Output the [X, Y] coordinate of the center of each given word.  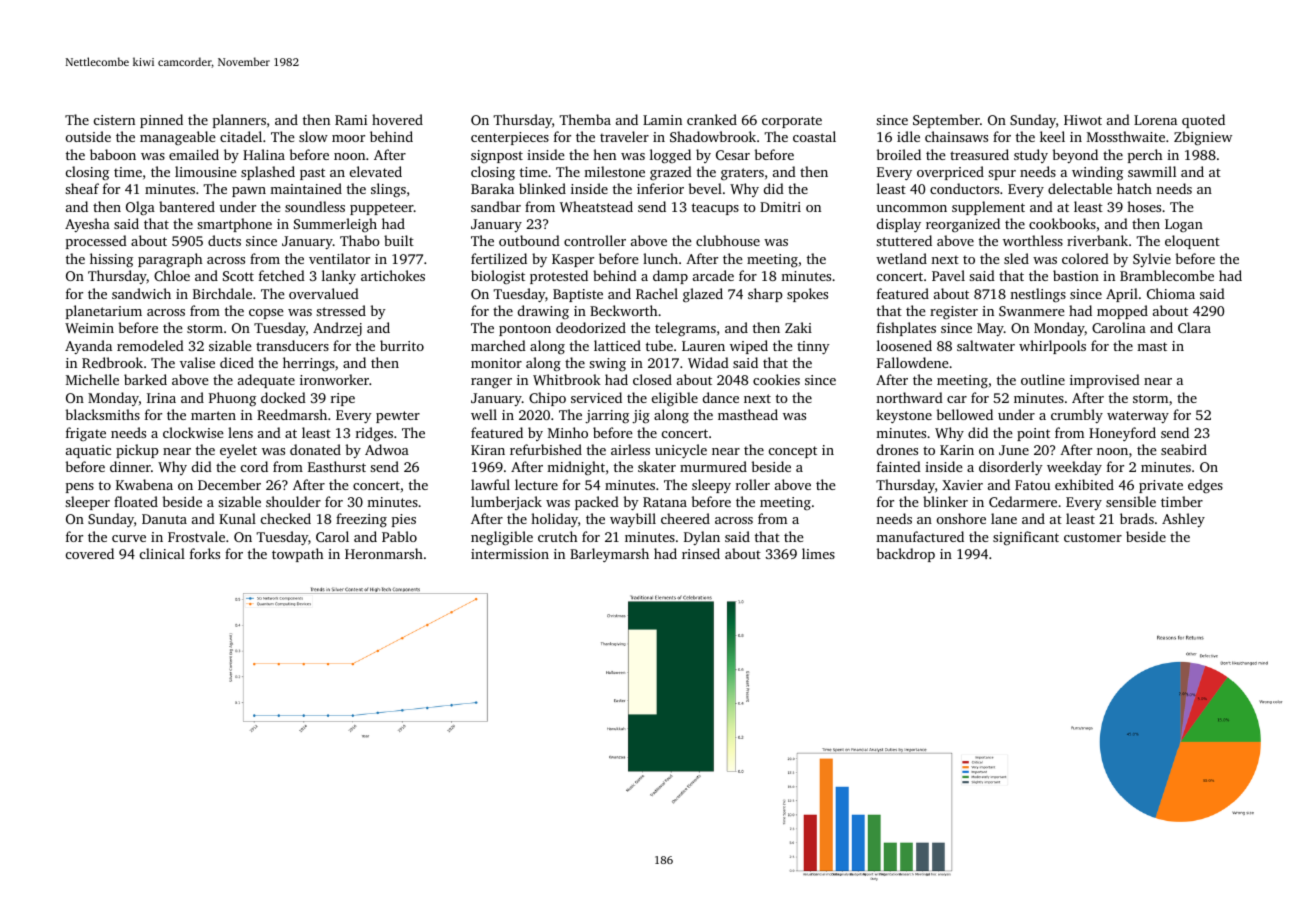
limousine [206, 171]
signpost [497, 156]
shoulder [293, 501]
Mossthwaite [1126, 136]
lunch [660, 258]
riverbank [1097, 240]
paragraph [170, 260]
